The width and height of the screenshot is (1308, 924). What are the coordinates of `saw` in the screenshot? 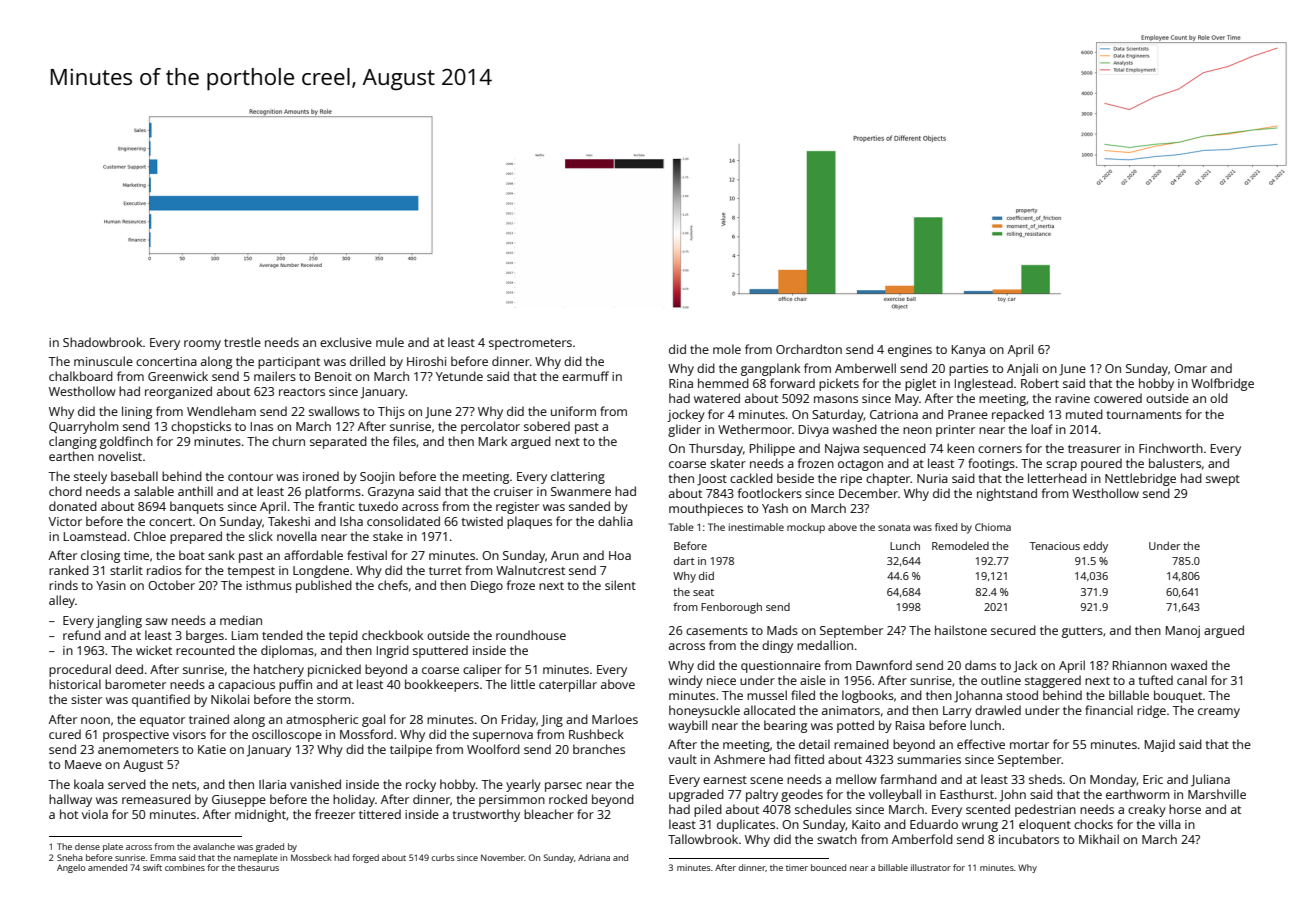 It's located at (157, 621).
